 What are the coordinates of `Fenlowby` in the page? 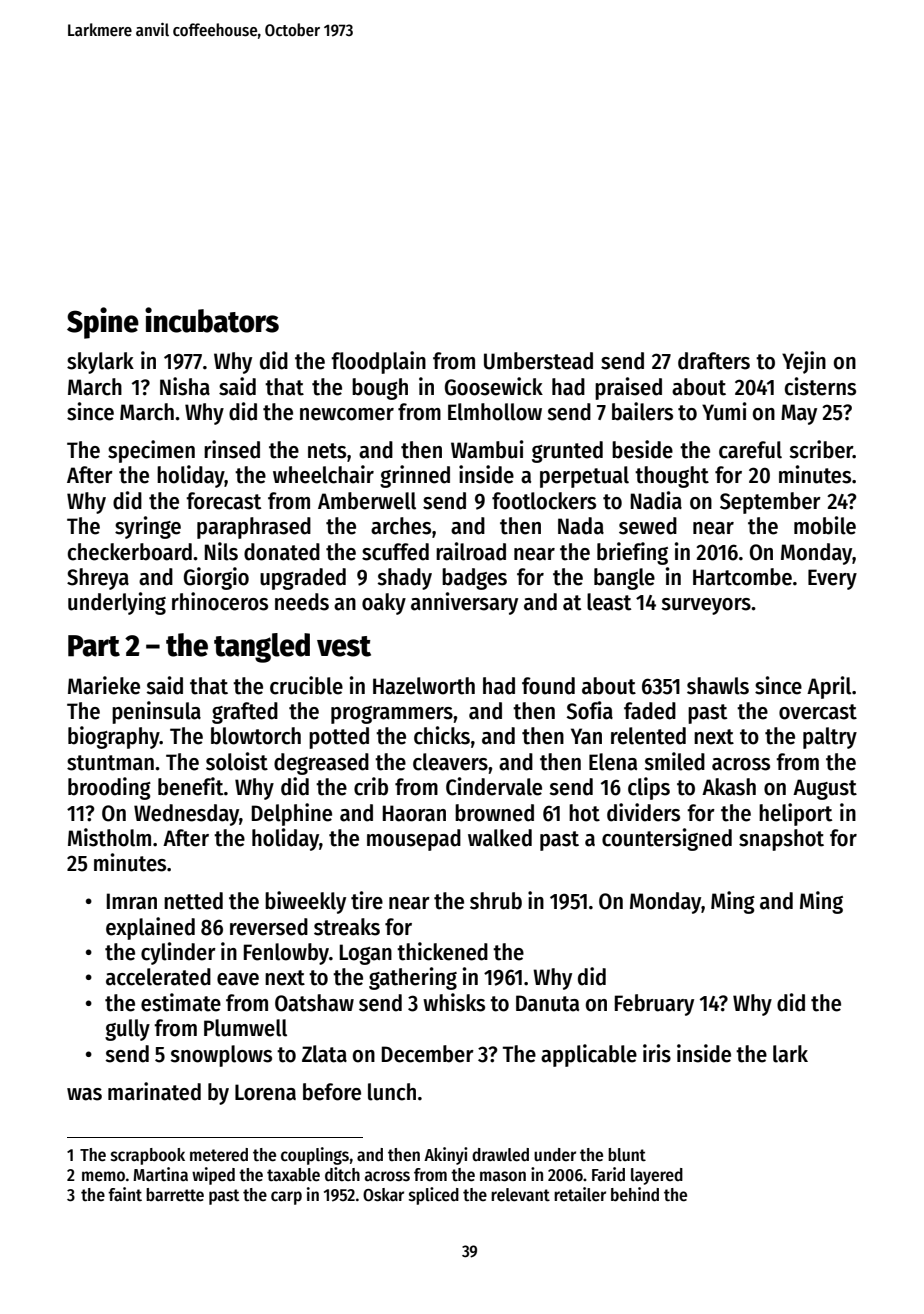 It's located at (286, 954).
